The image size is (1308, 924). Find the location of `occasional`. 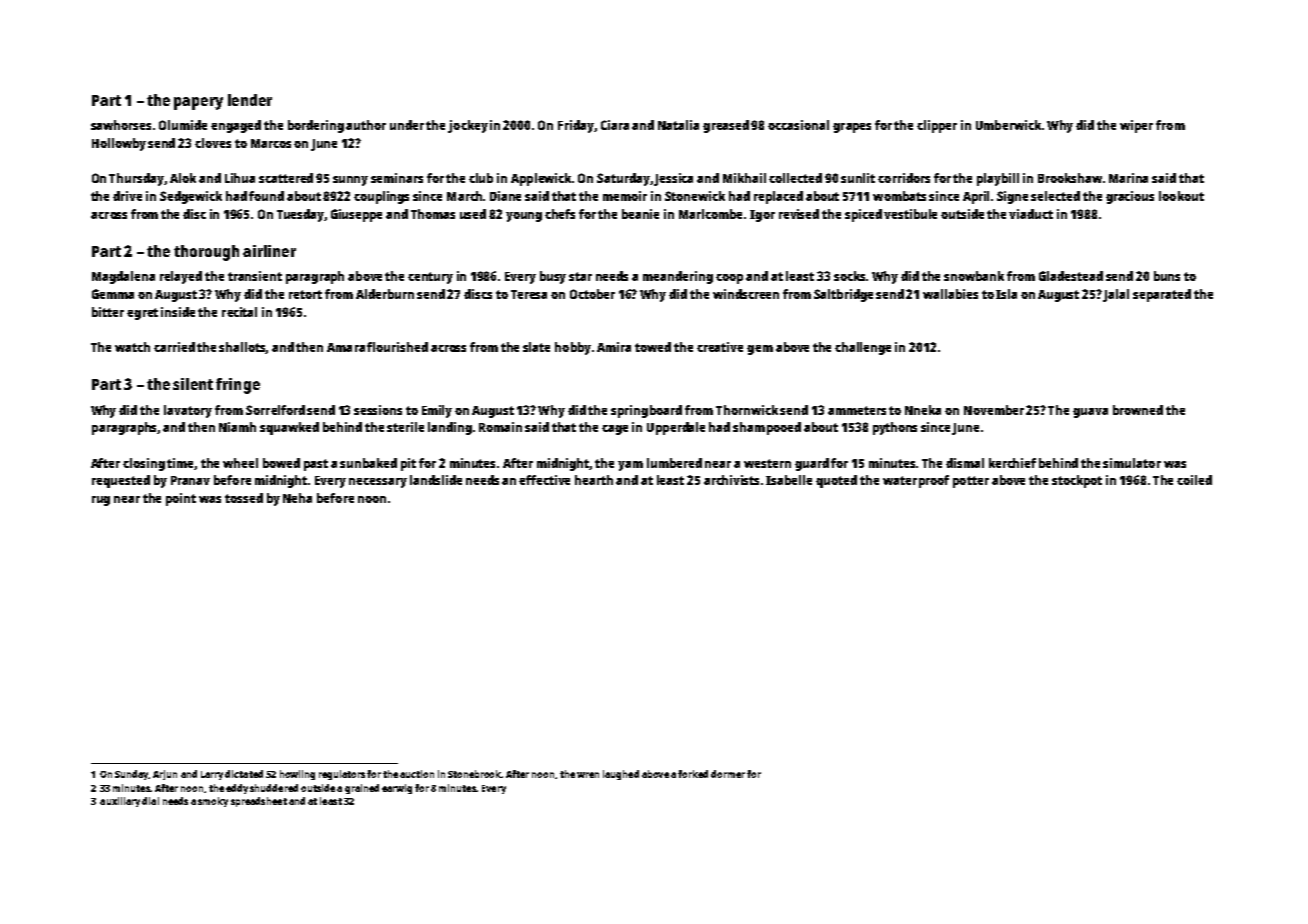

occasional is located at coordinates (798, 125).
